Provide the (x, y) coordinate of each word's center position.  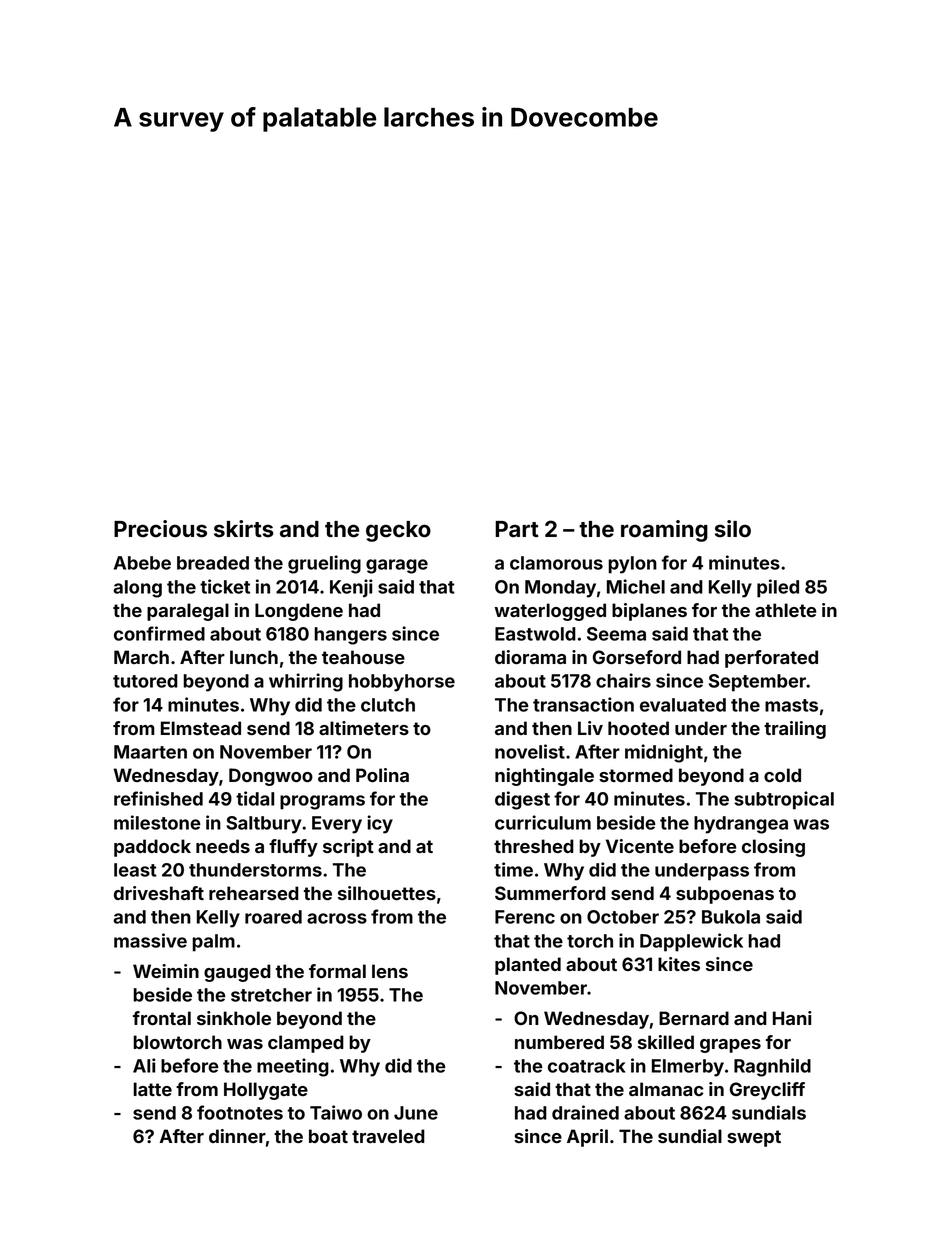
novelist (530, 751)
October (623, 917)
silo (733, 529)
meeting (293, 1067)
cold (782, 775)
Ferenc (525, 917)
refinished (158, 798)
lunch (254, 657)
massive (150, 940)
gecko (398, 531)
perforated (771, 659)
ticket (225, 586)
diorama (530, 657)
